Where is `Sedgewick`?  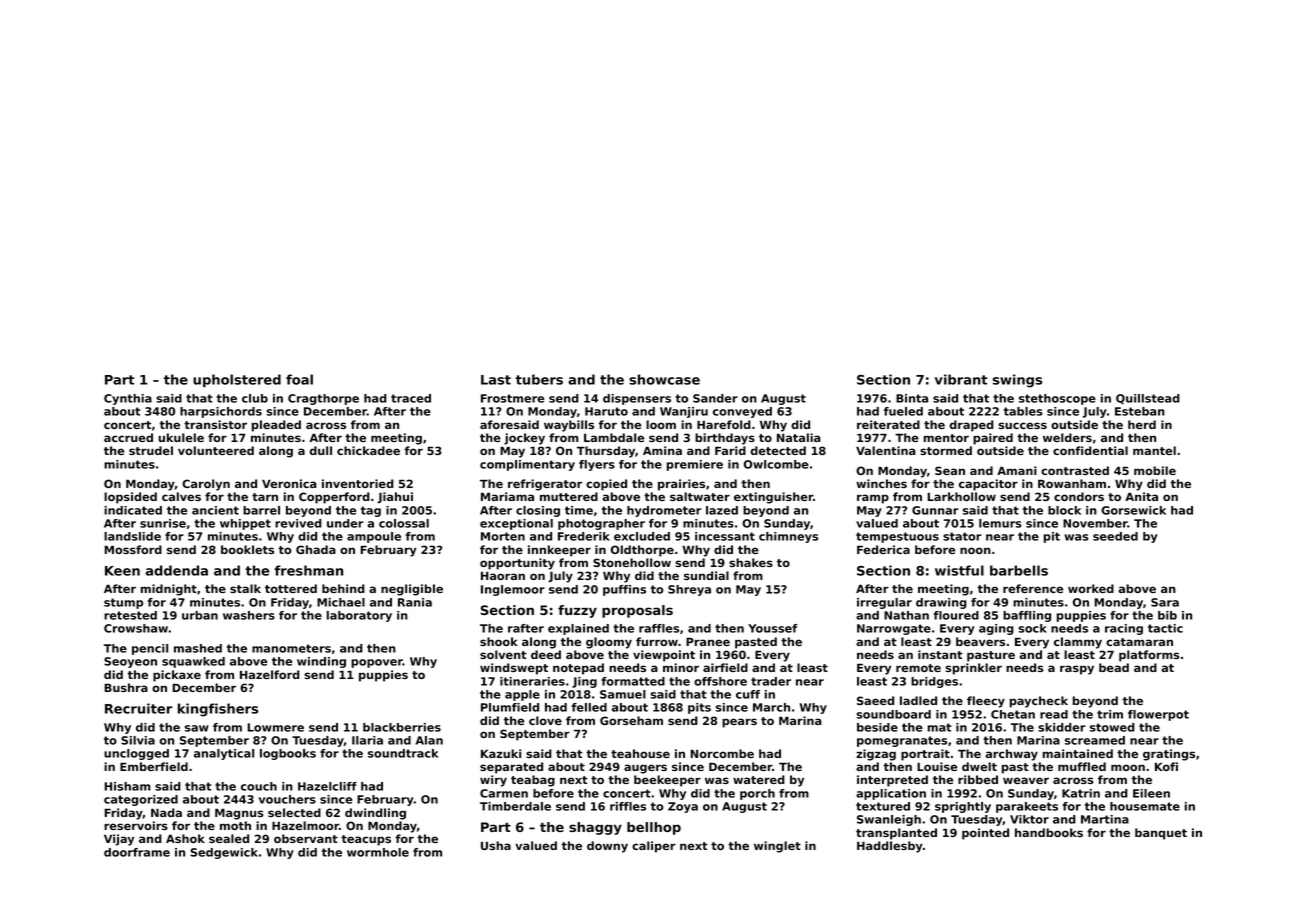 Sedgewick is located at coordinates (224, 853).
